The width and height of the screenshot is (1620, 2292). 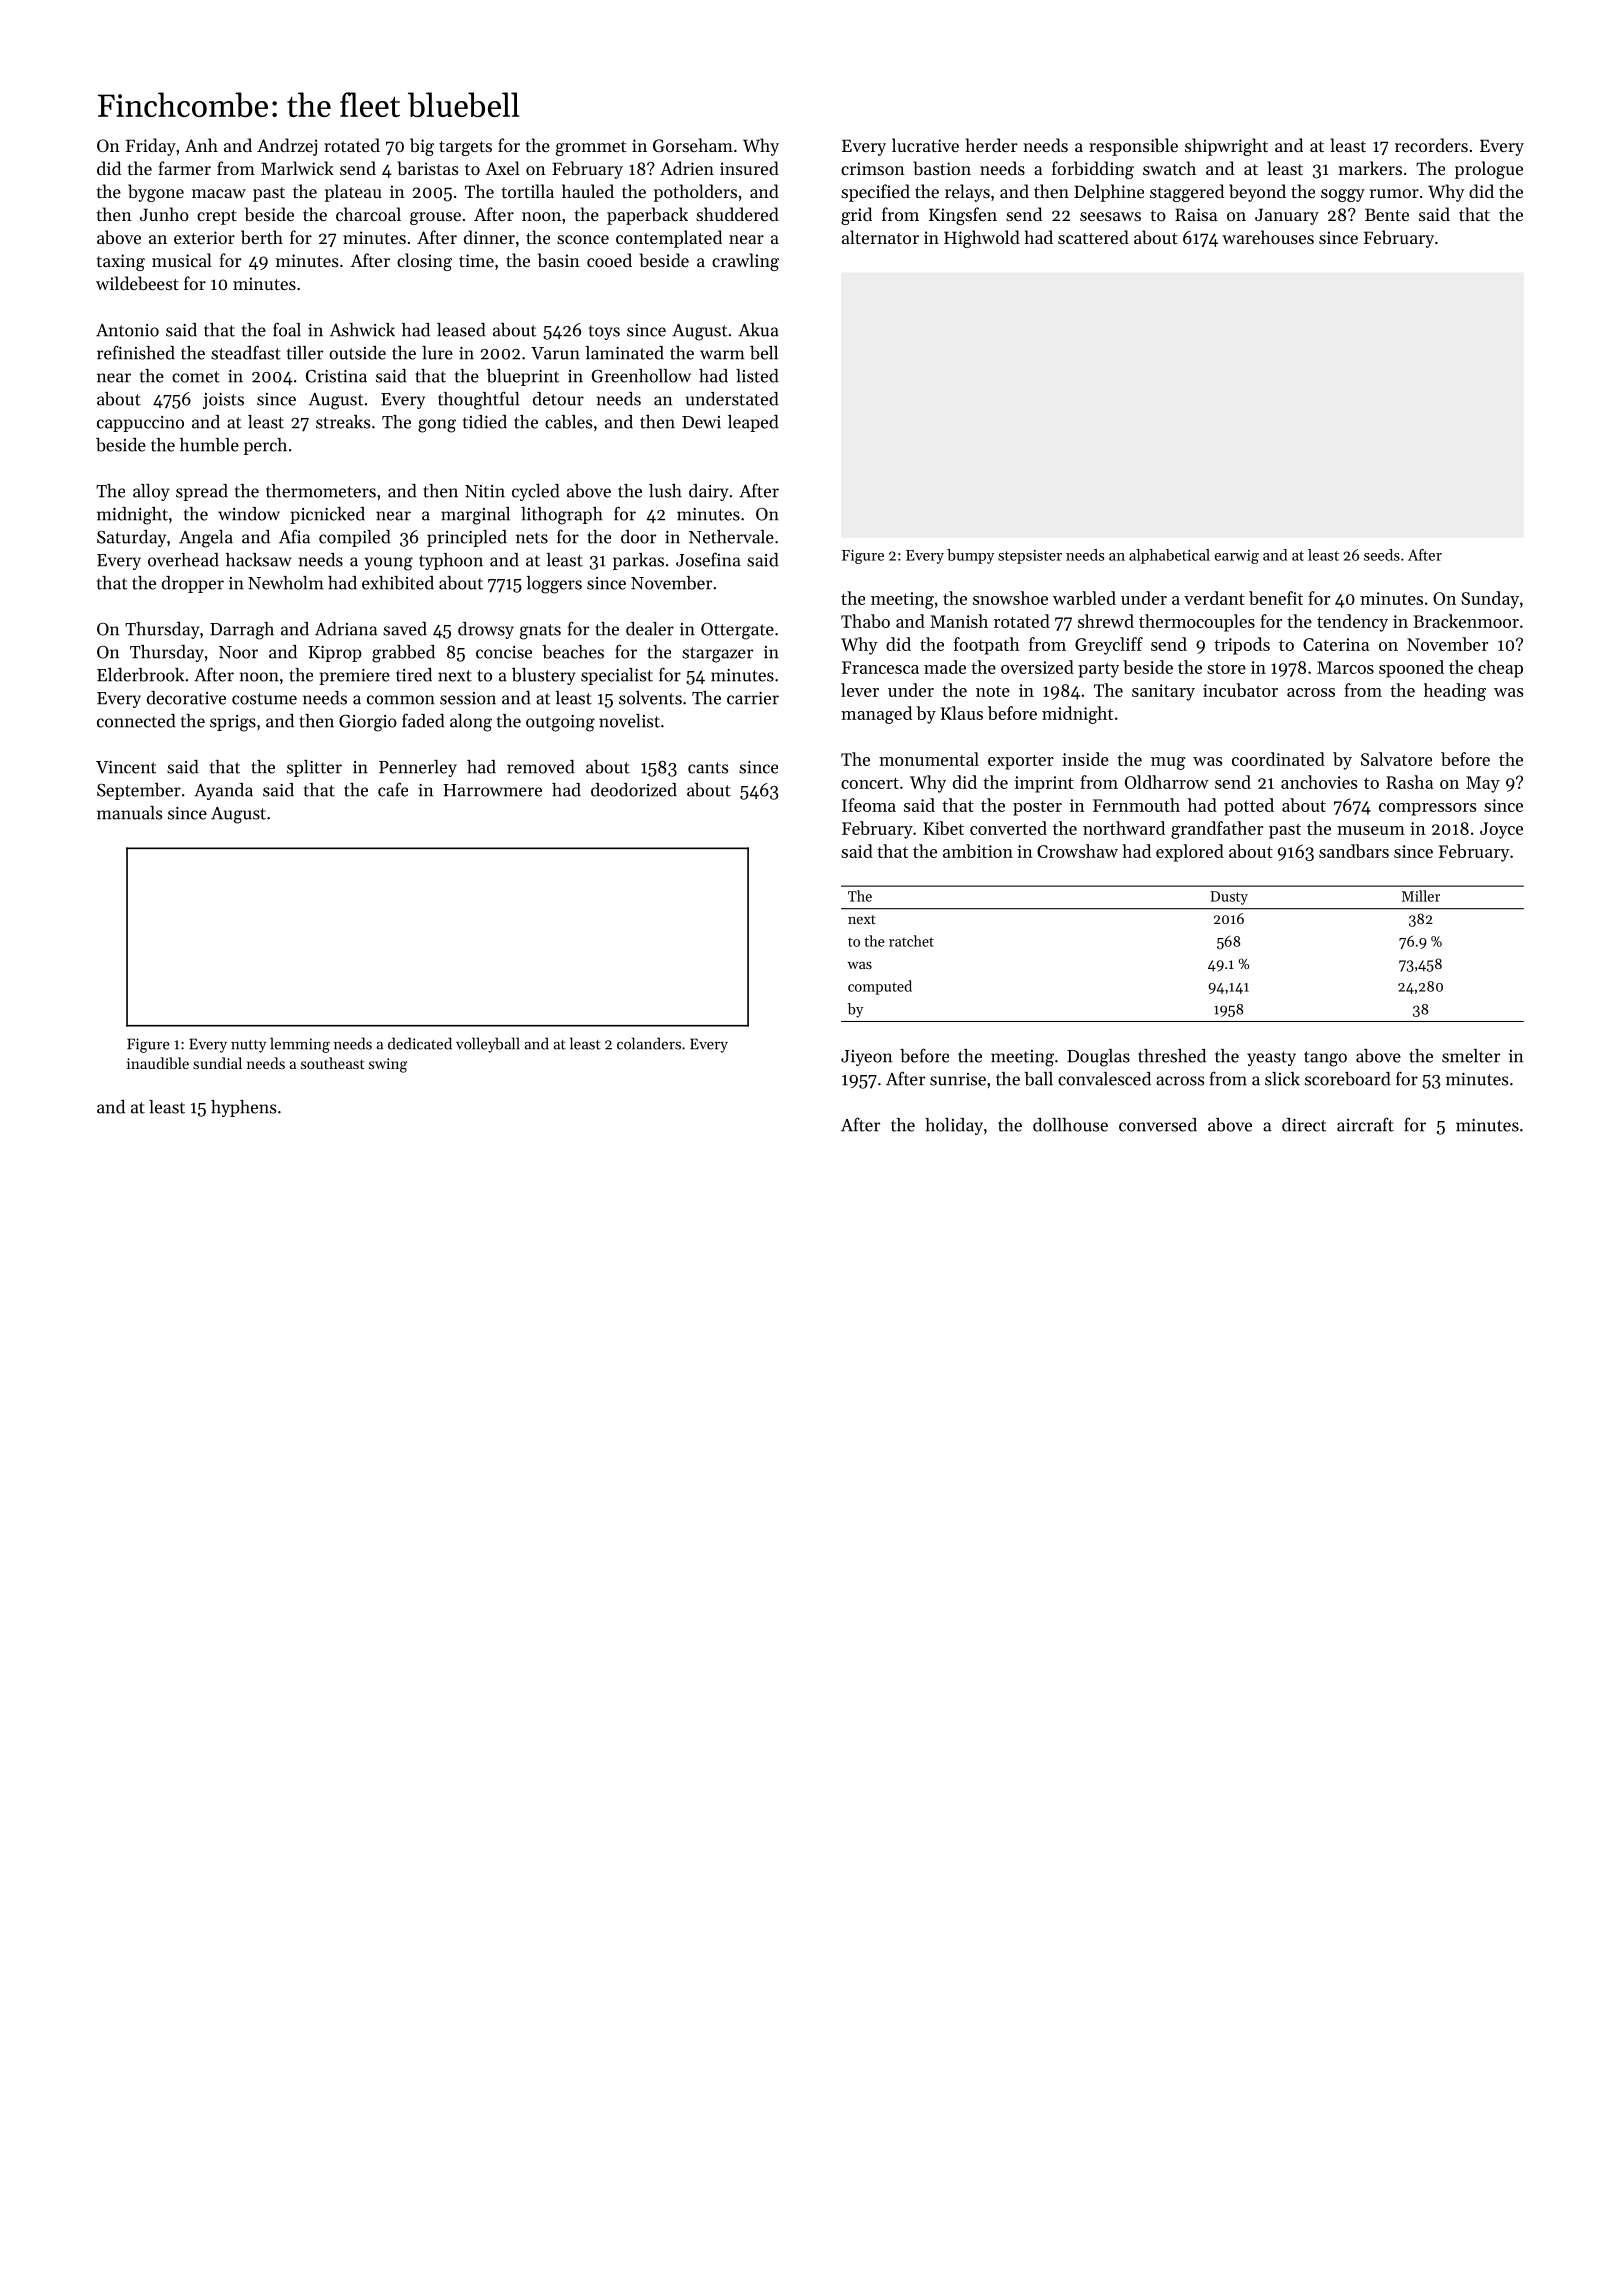 What do you see at coordinates (243, 1108) in the screenshot?
I see `hyphens` at bounding box center [243, 1108].
